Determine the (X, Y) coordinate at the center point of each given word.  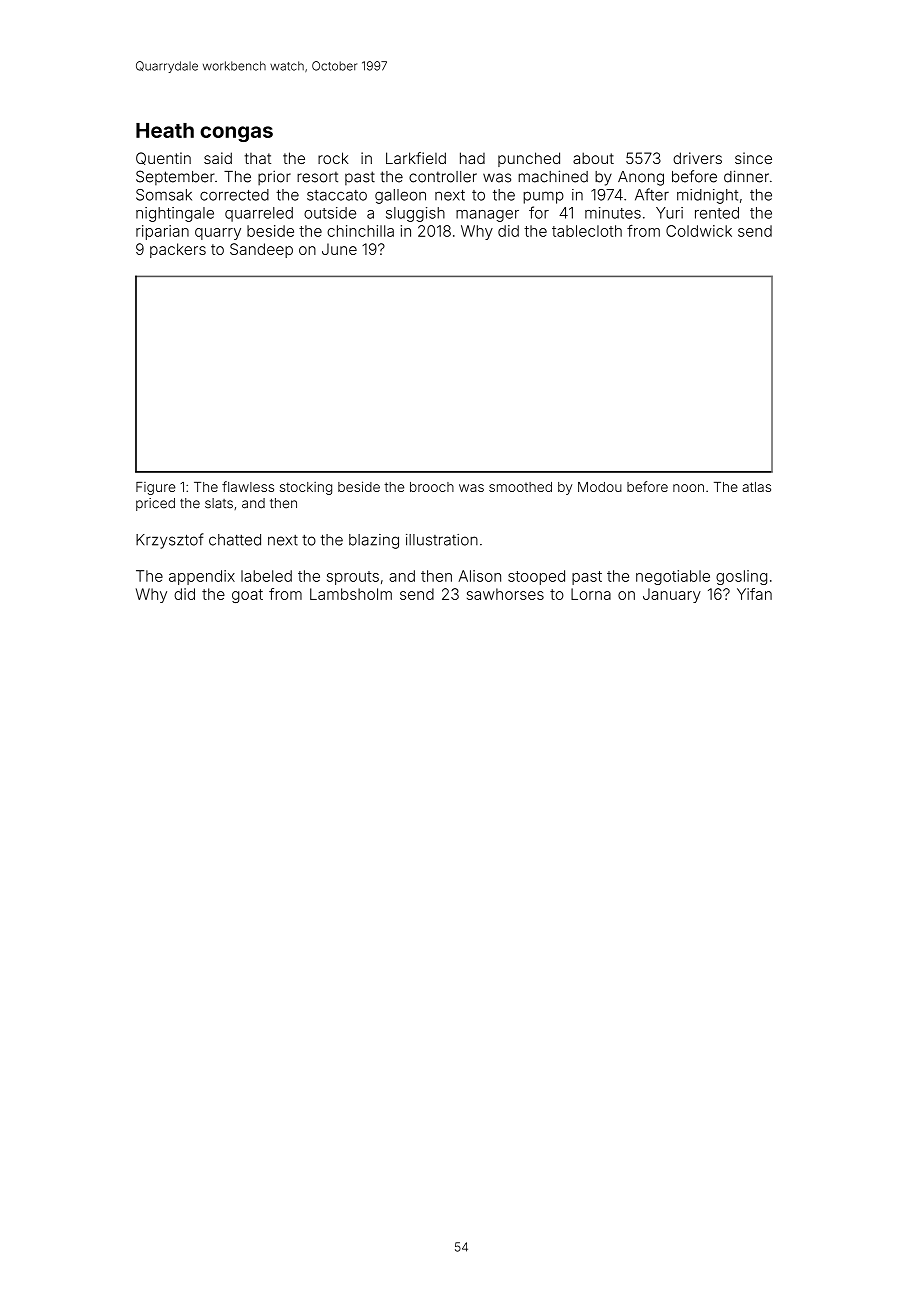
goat (247, 596)
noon (688, 488)
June (339, 249)
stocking (306, 488)
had (472, 158)
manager (487, 216)
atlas (756, 487)
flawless (248, 486)
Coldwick (699, 231)
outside (330, 213)
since (753, 158)
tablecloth (587, 231)
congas (236, 134)
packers (178, 250)
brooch (432, 487)
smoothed (520, 487)
